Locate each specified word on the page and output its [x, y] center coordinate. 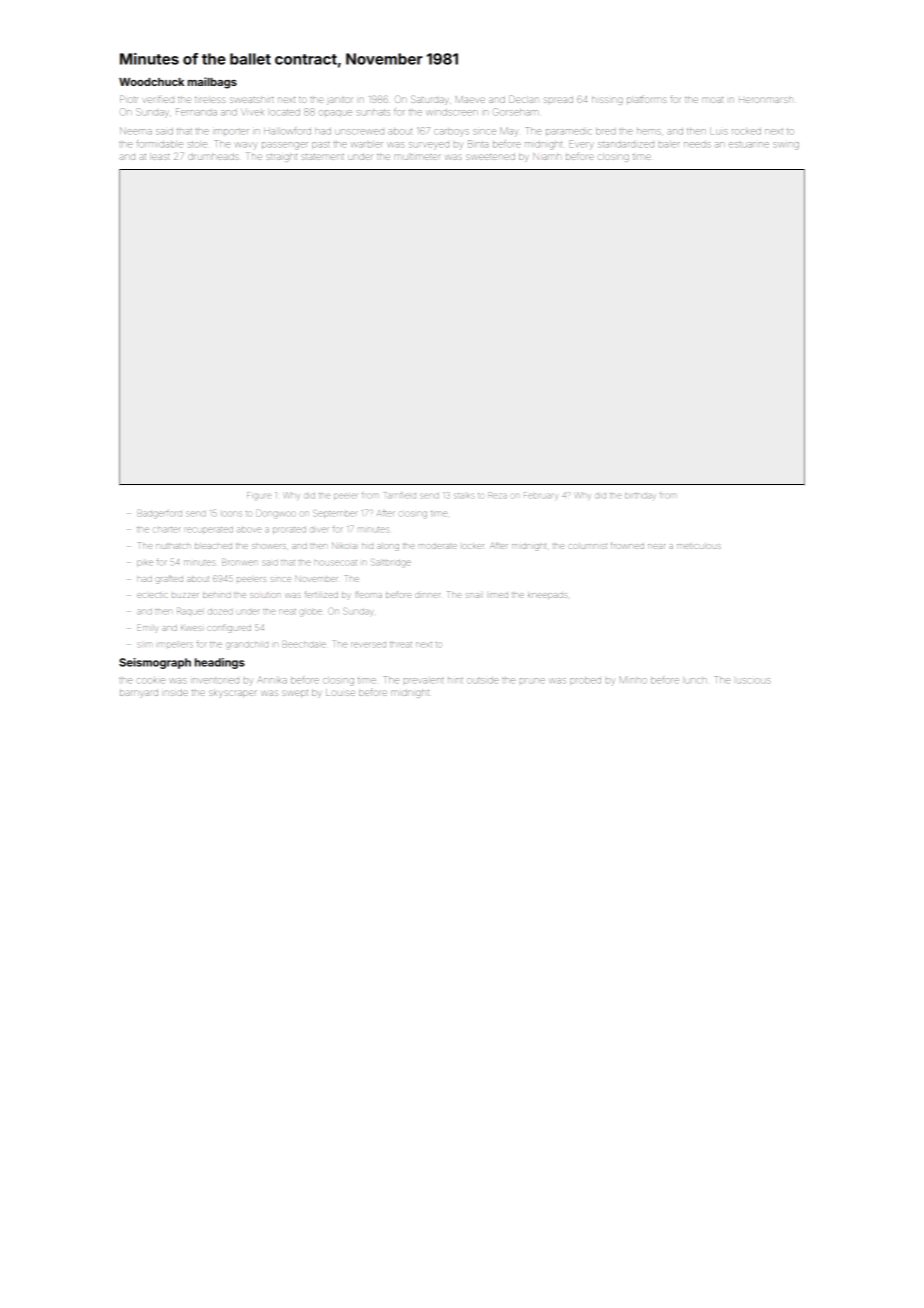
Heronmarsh [765, 100]
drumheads [213, 157]
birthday [640, 496]
